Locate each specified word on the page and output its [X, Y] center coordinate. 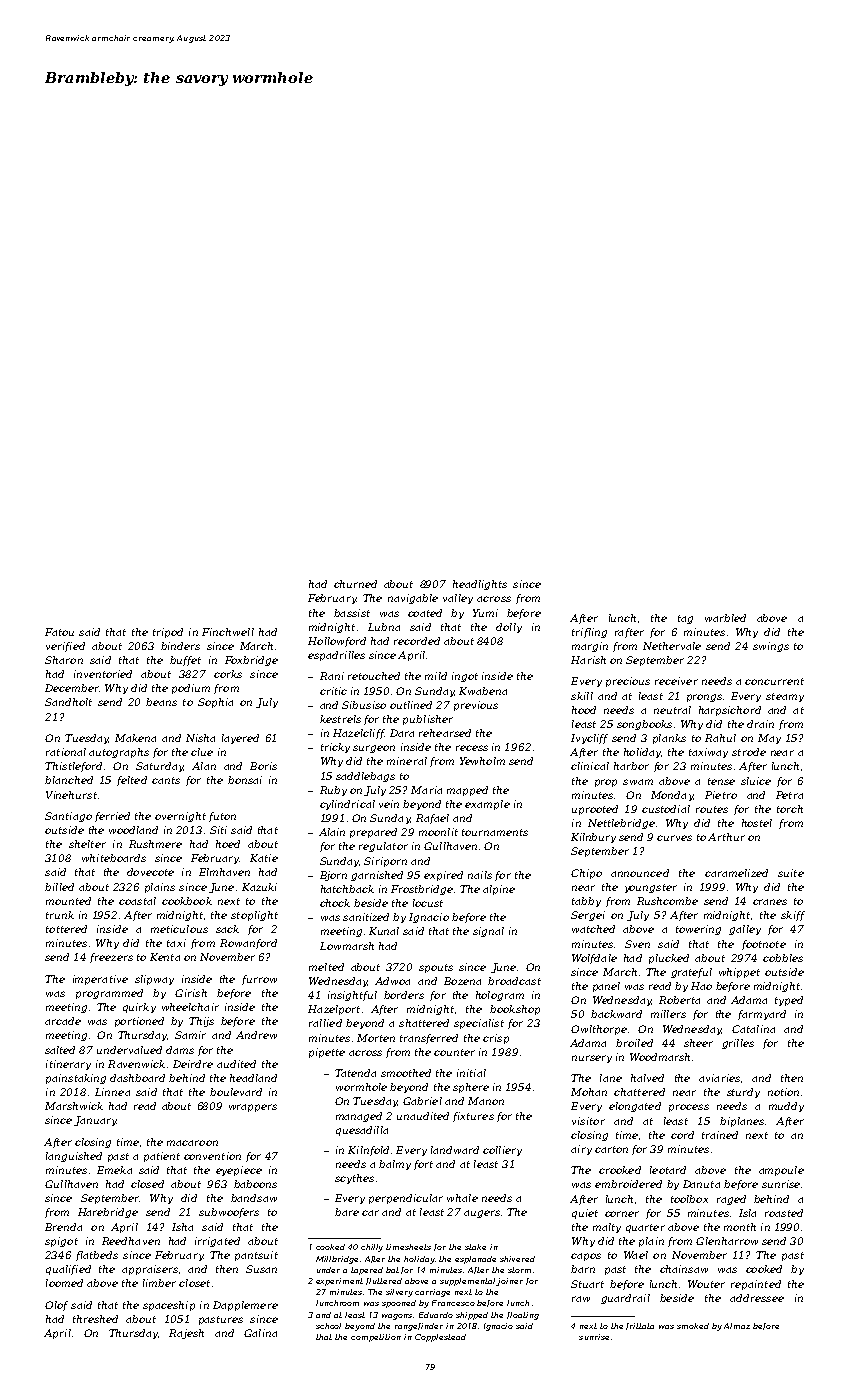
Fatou [59, 632]
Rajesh [186, 1334]
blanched [69, 780]
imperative [100, 980]
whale [462, 1198]
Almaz [737, 1326]
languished [74, 1157]
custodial [666, 809]
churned [355, 584]
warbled [725, 618]
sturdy [743, 1093]
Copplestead [440, 1338]
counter [454, 1052]
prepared [373, 833]
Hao [701, 986]
